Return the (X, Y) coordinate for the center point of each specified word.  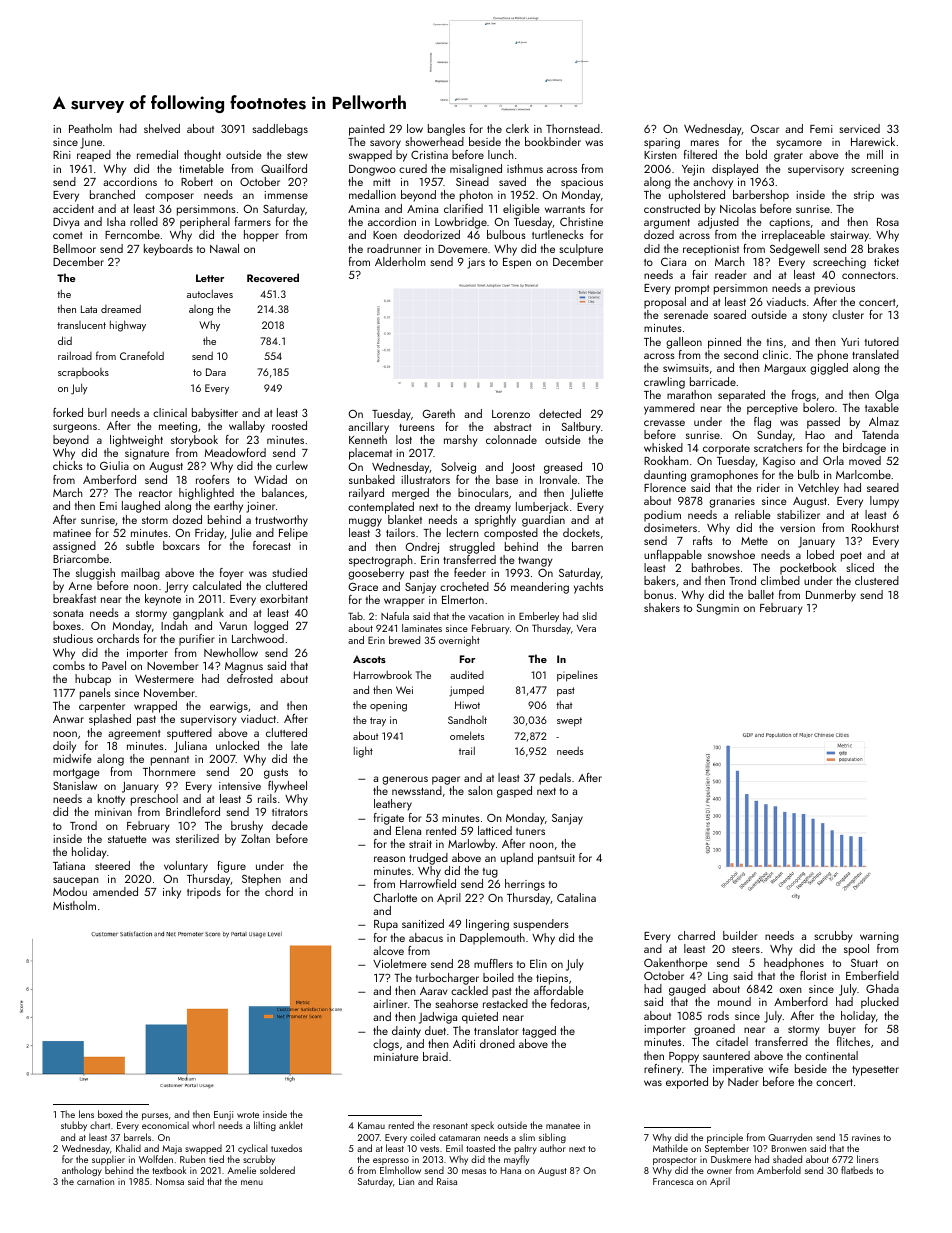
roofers (213, 479)
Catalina (576, 897)
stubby (74, 1126)
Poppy (684, 1057)
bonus (659, 594)
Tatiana (69, 866)
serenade (686, 314)
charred (696, 935)
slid (589, 616)
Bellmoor (74, 248)
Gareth (439, 413)
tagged (539, 1032)
